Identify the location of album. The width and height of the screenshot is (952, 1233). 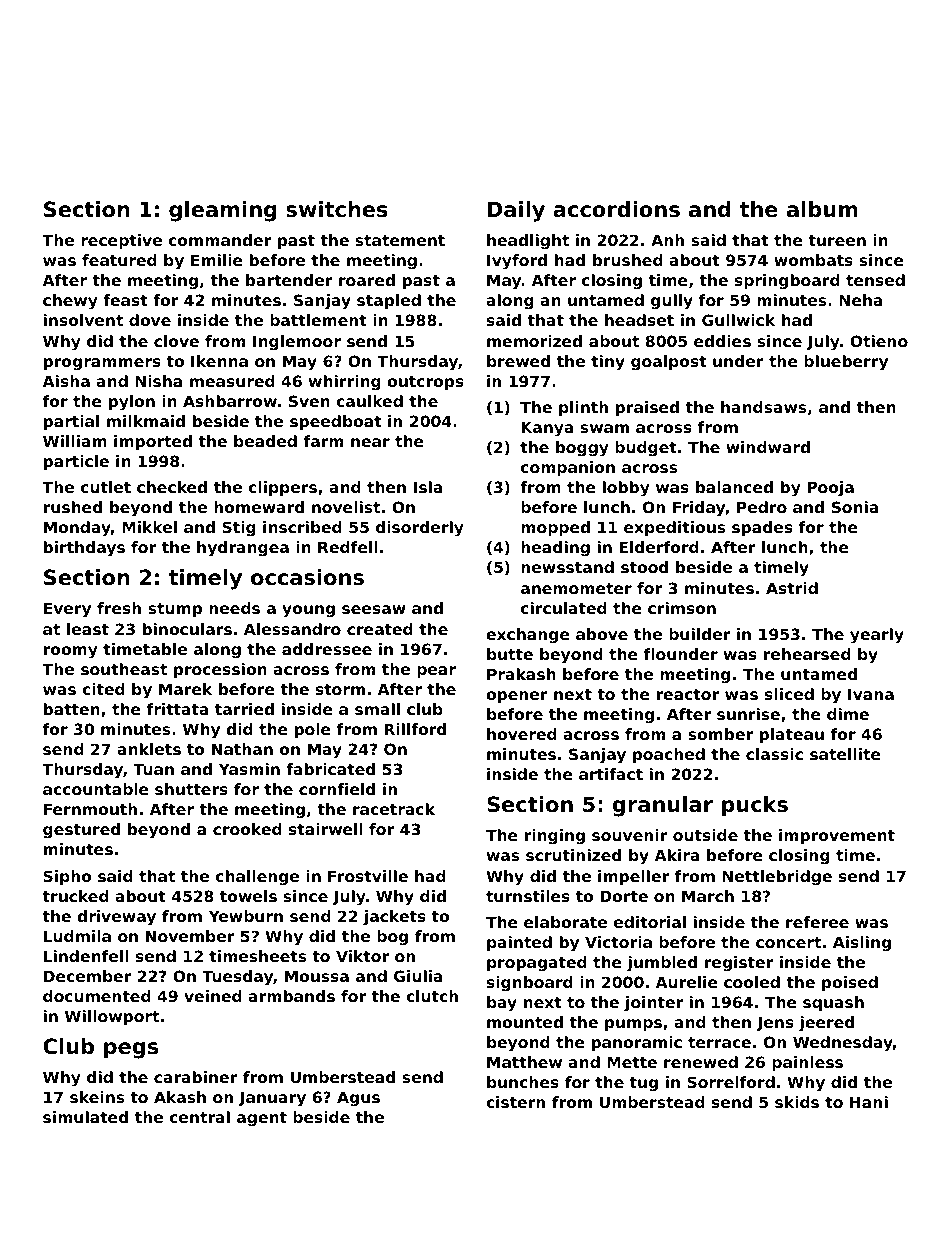
(822, 209).
